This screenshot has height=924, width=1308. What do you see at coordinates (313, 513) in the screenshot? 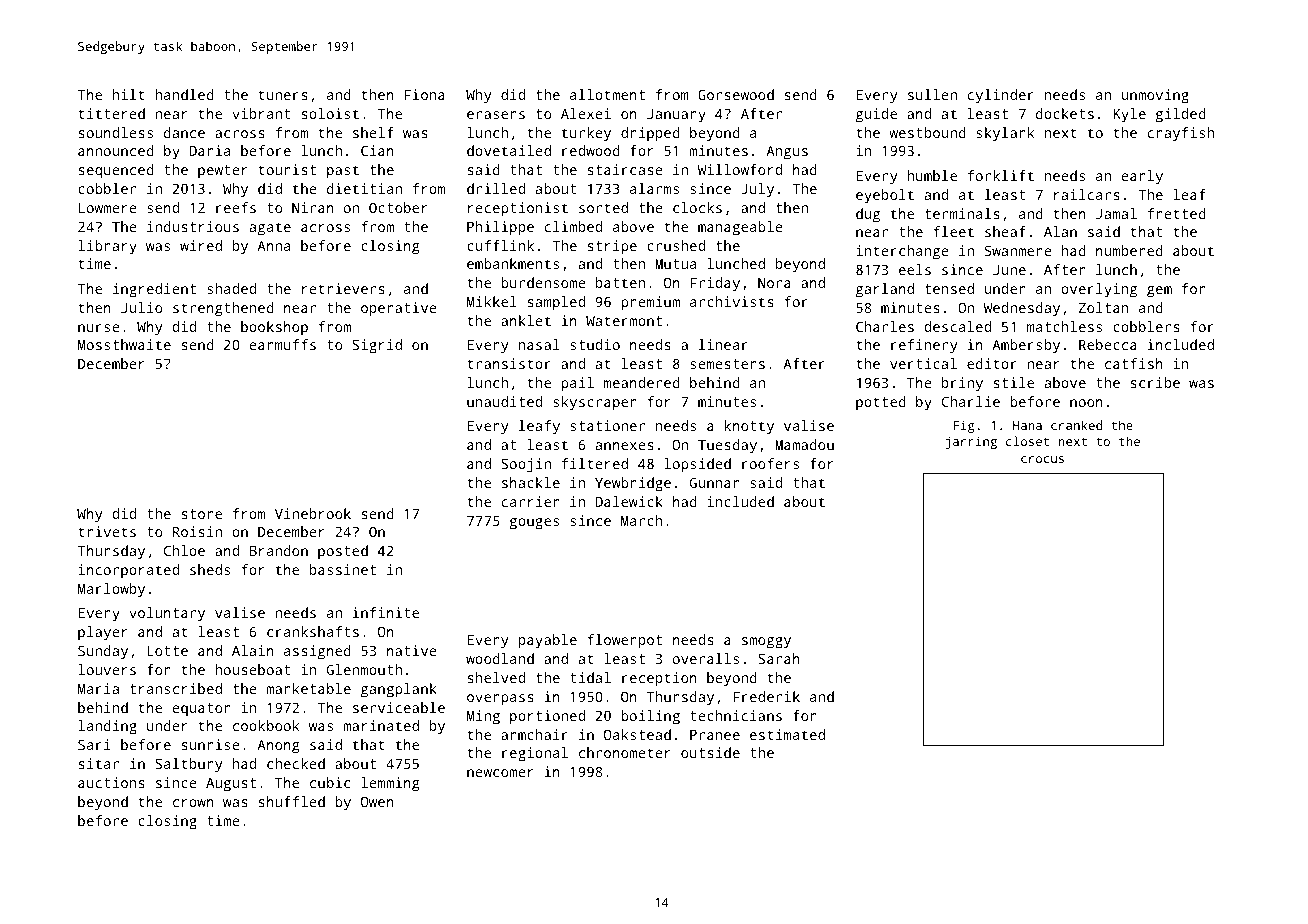
I see `Vinebrook` at bounding box center [313, 513].
